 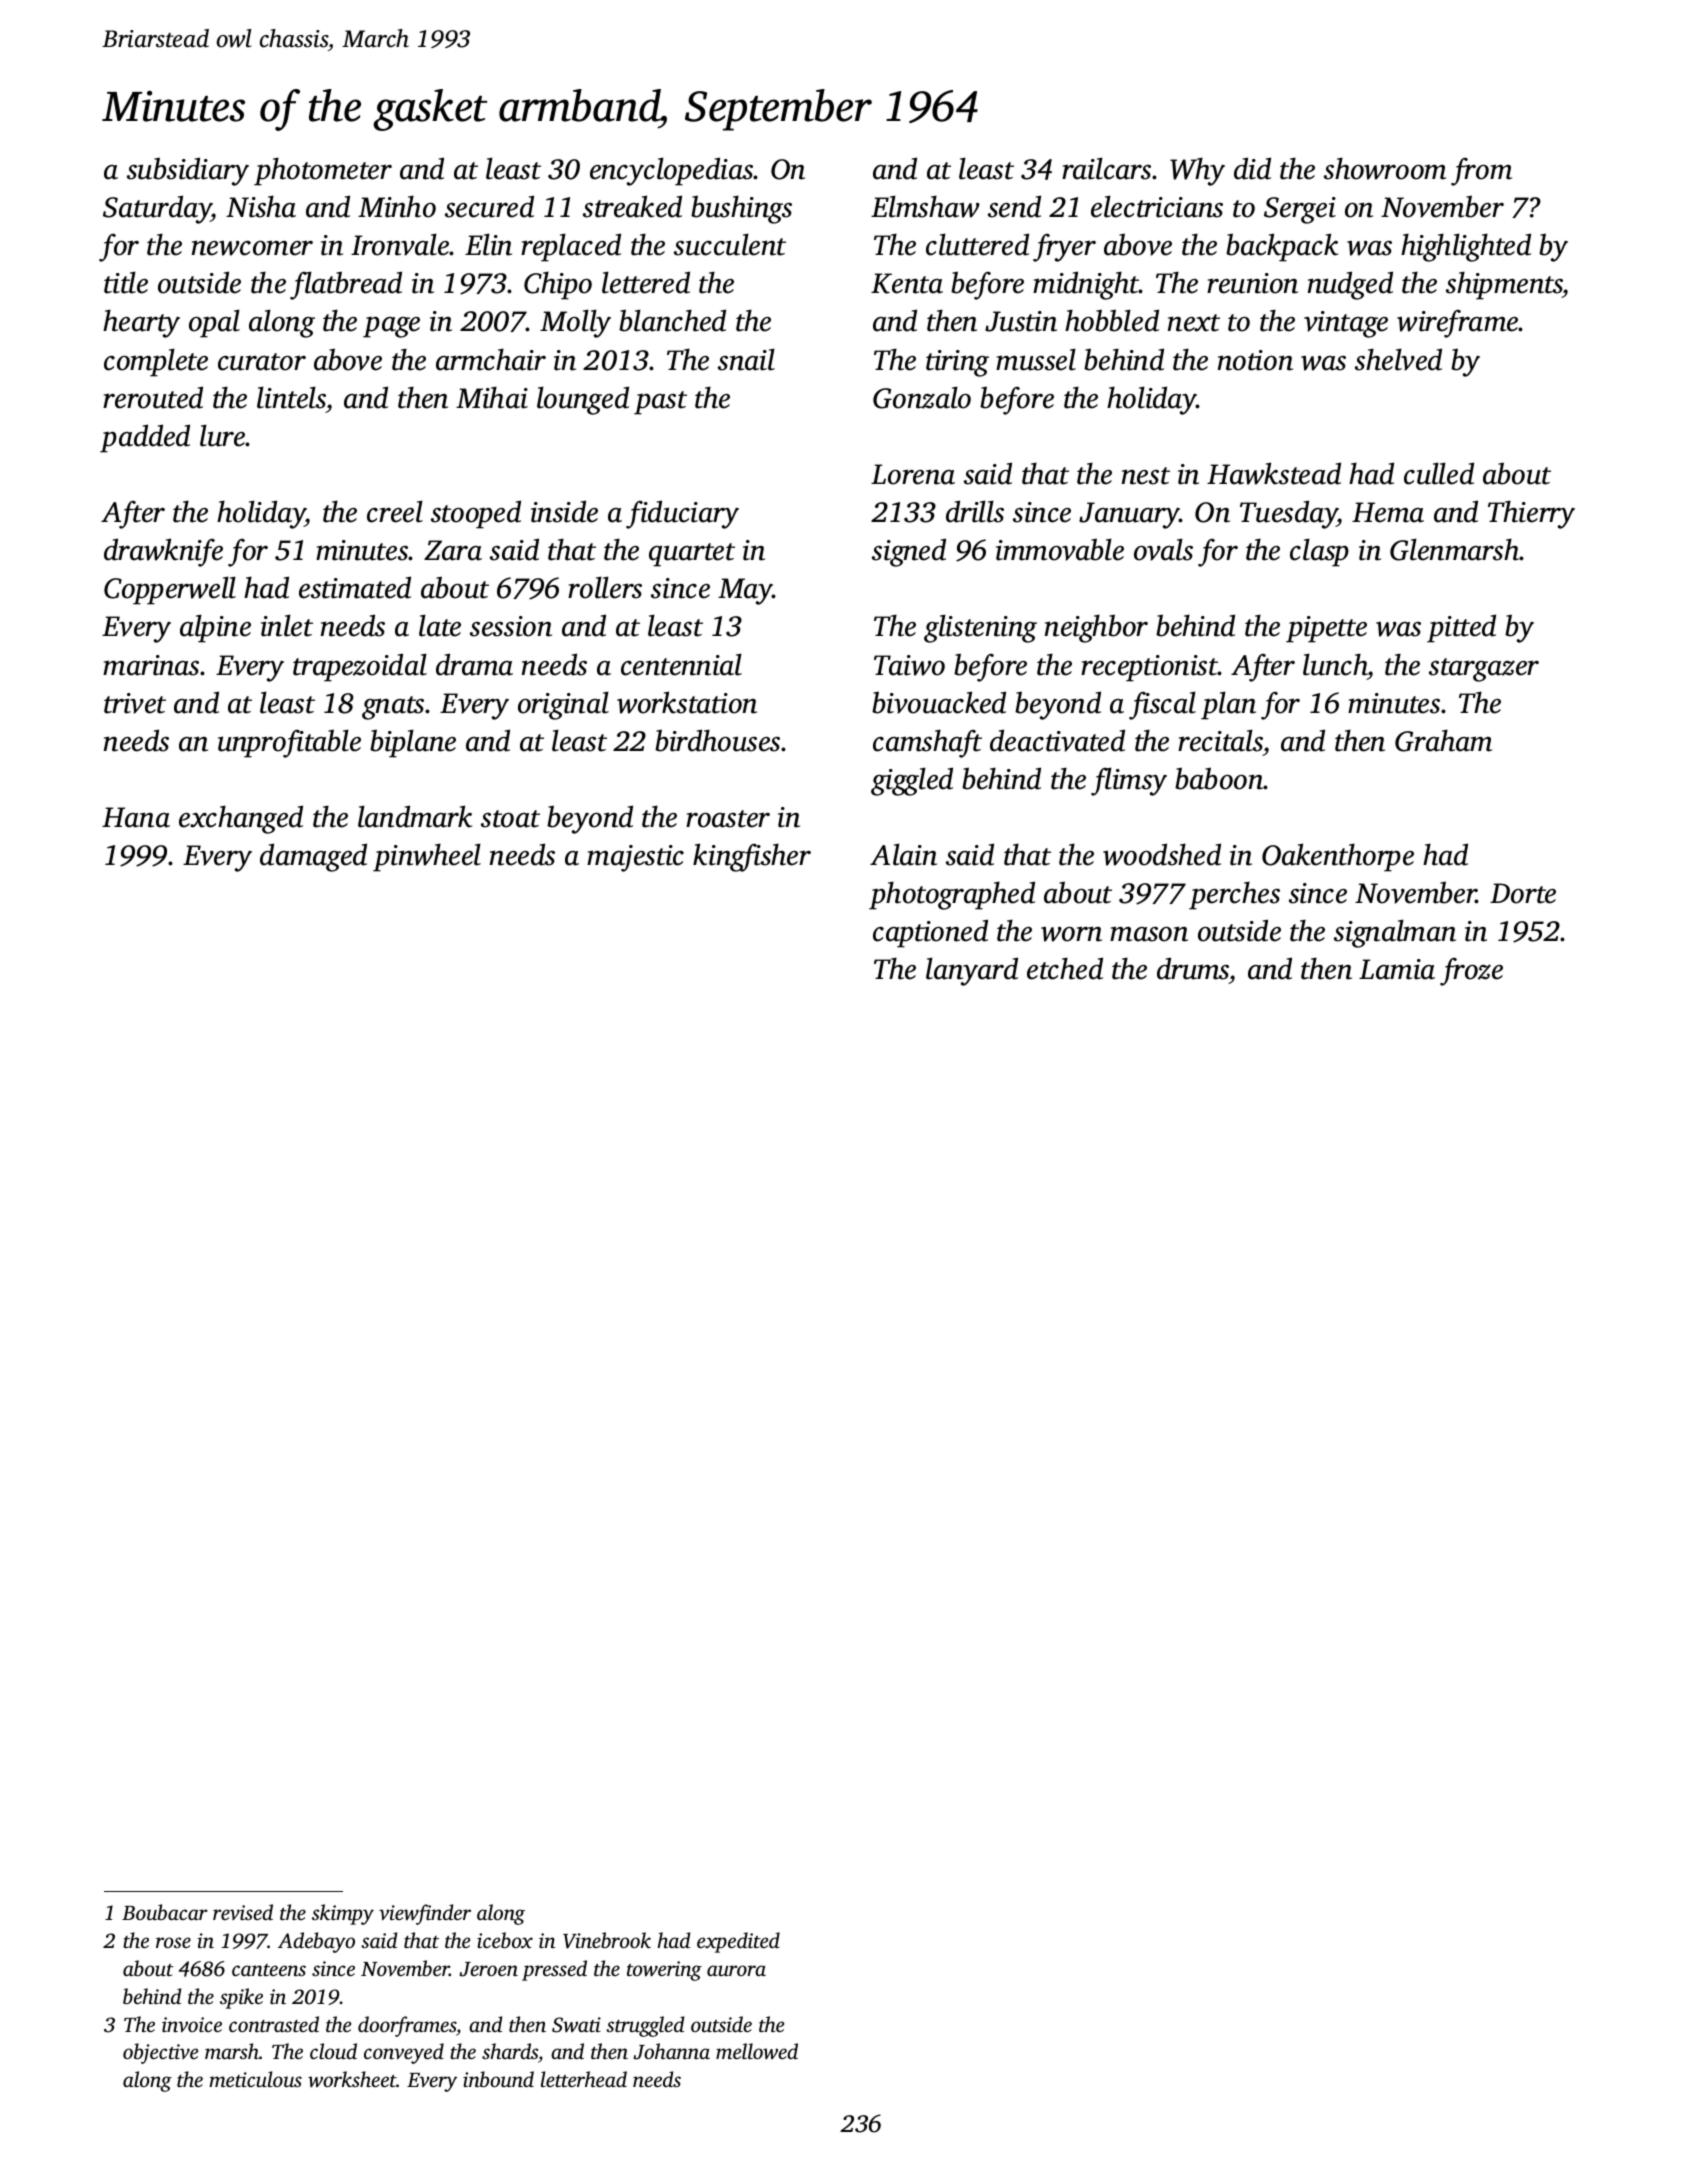 What do you see at coordinates (141, 323) in the screenshot?
I see `hearty` at bounding box center [141, 323].
